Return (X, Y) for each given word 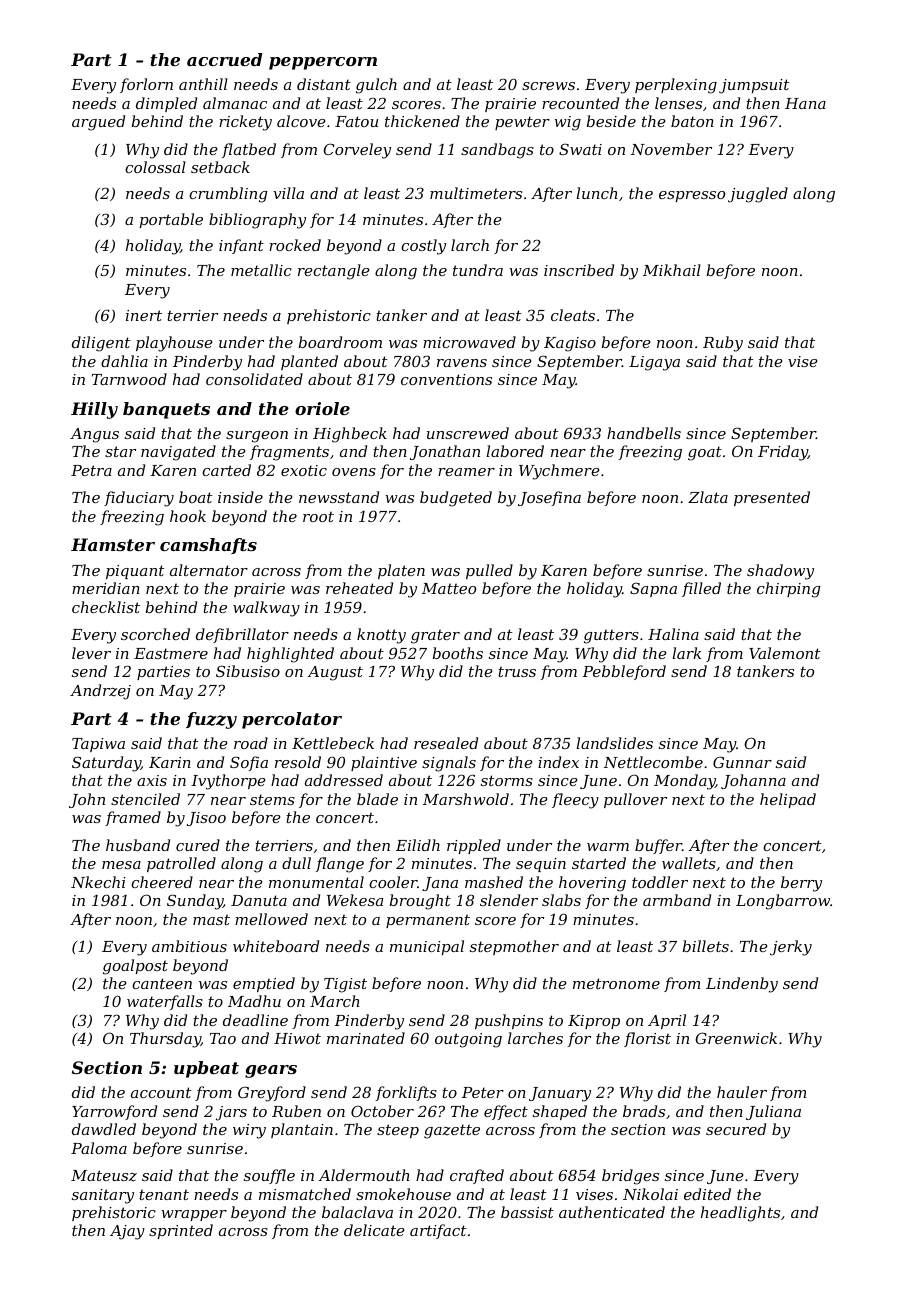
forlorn (146, 85)
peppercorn (323, 63)
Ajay (127, 1232)
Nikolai (650, 1194)
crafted (477, 1176)
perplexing (676, 86)
